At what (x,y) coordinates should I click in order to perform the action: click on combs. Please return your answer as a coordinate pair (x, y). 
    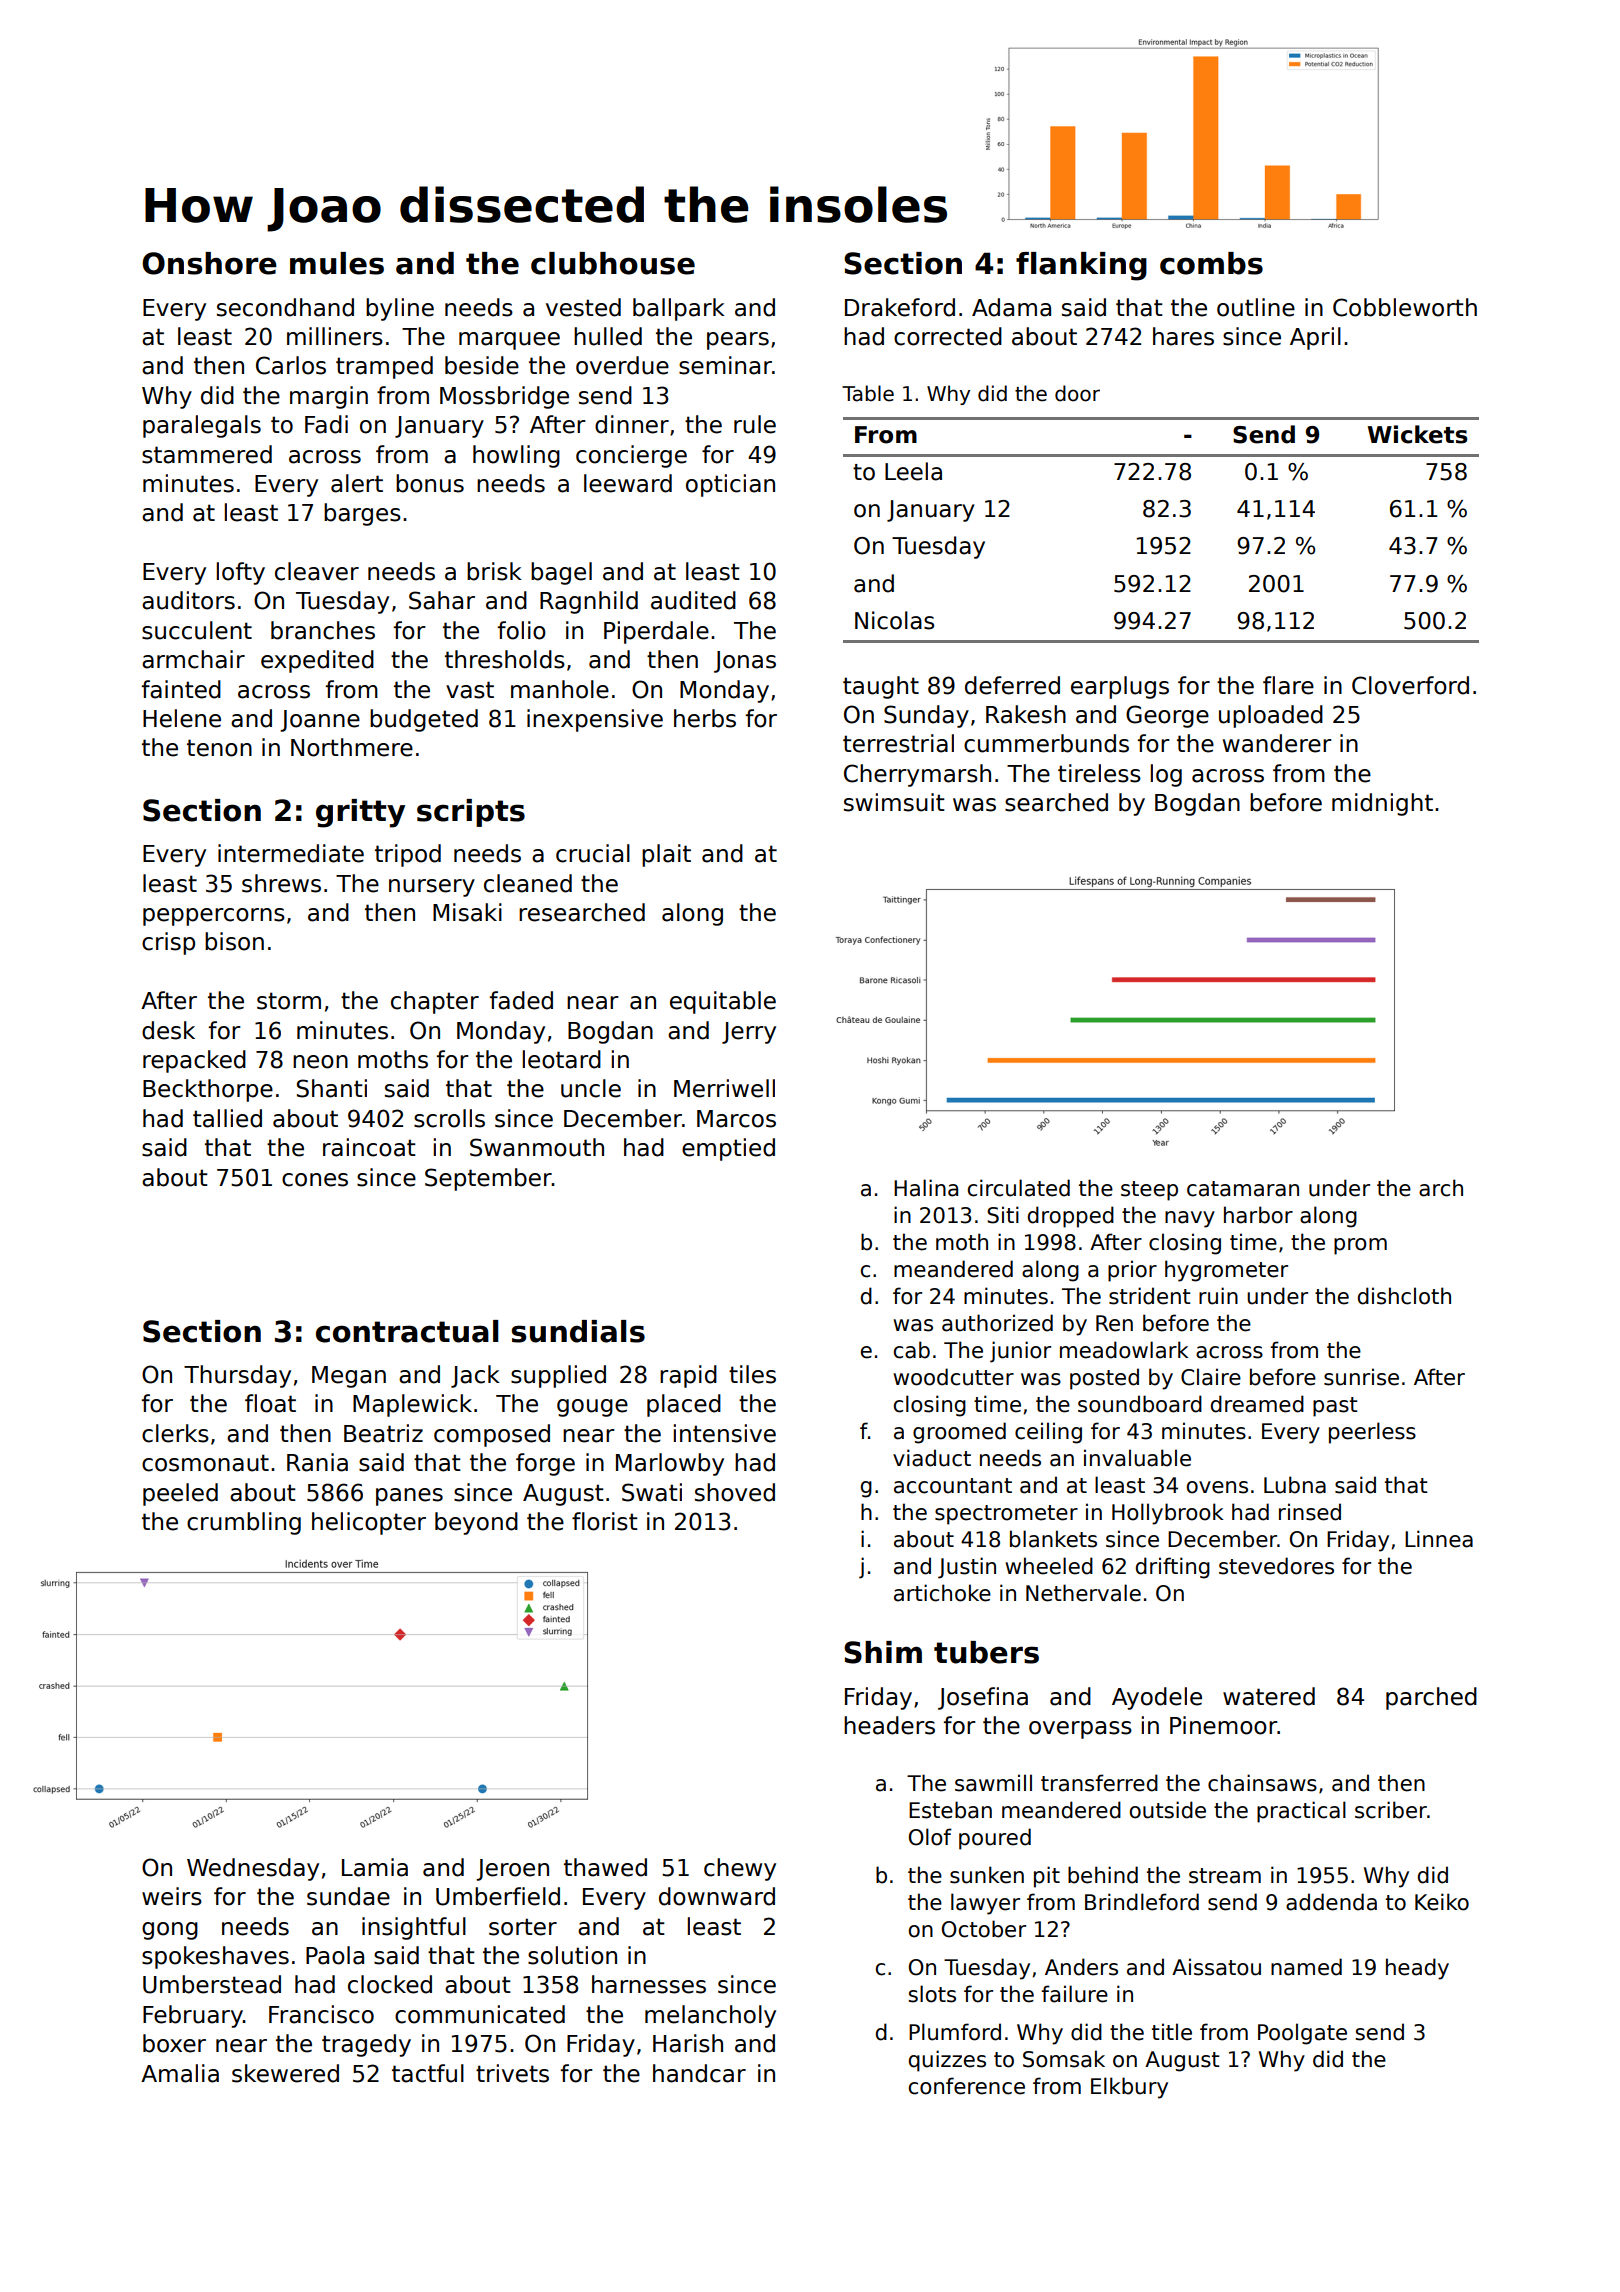
    Looking at the image, I should click on (1211, 263).
